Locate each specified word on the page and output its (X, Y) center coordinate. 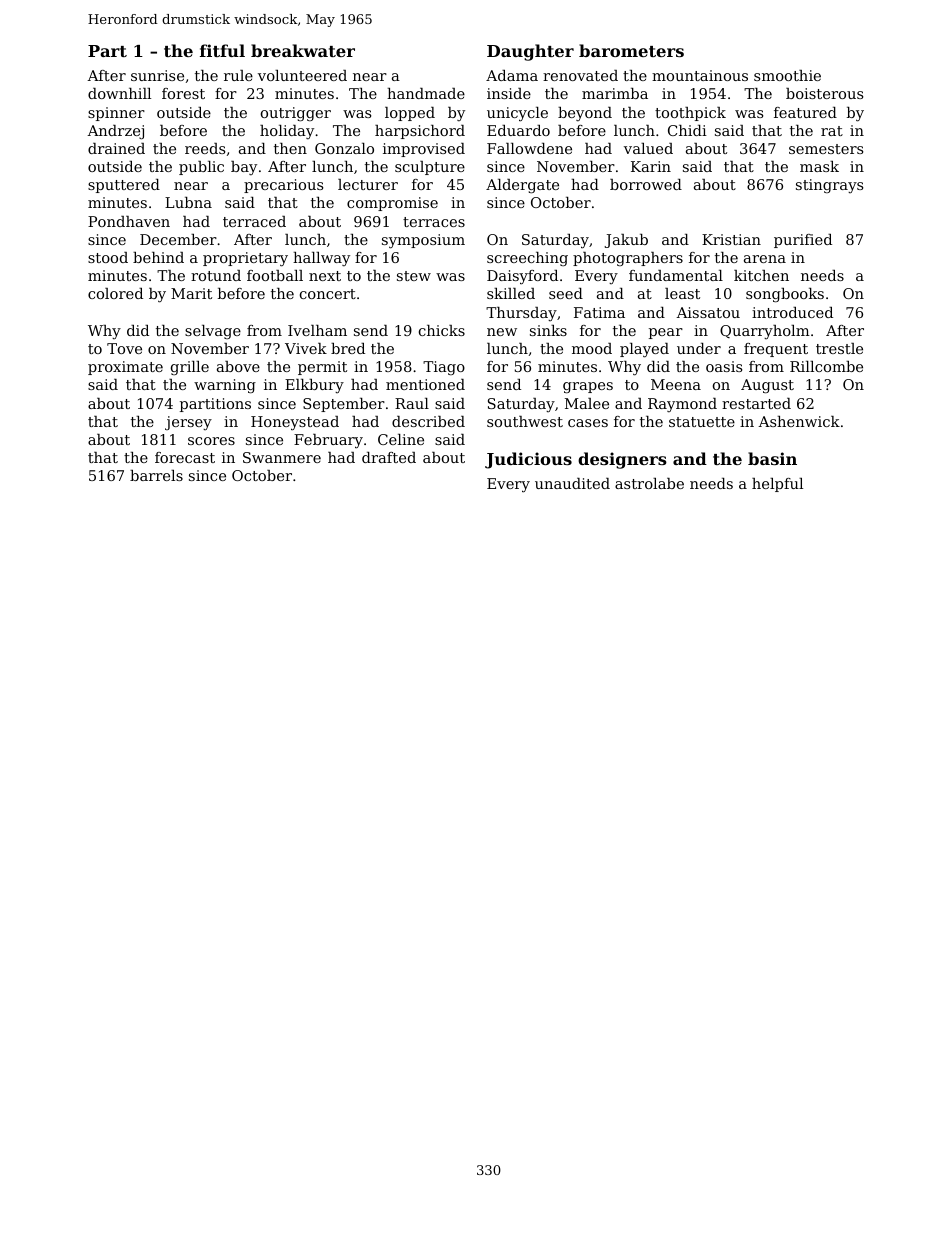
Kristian (731, 239)
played (644, 350)
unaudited (572, 483)
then (290, 148)
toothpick (690, 114)
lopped (410, 114)
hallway (321, 259)
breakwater (303, 50)
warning (225, 386)
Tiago (444, 368)
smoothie (787, 75)
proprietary (245, 259)
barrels (156, 475)
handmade (426, 93)
